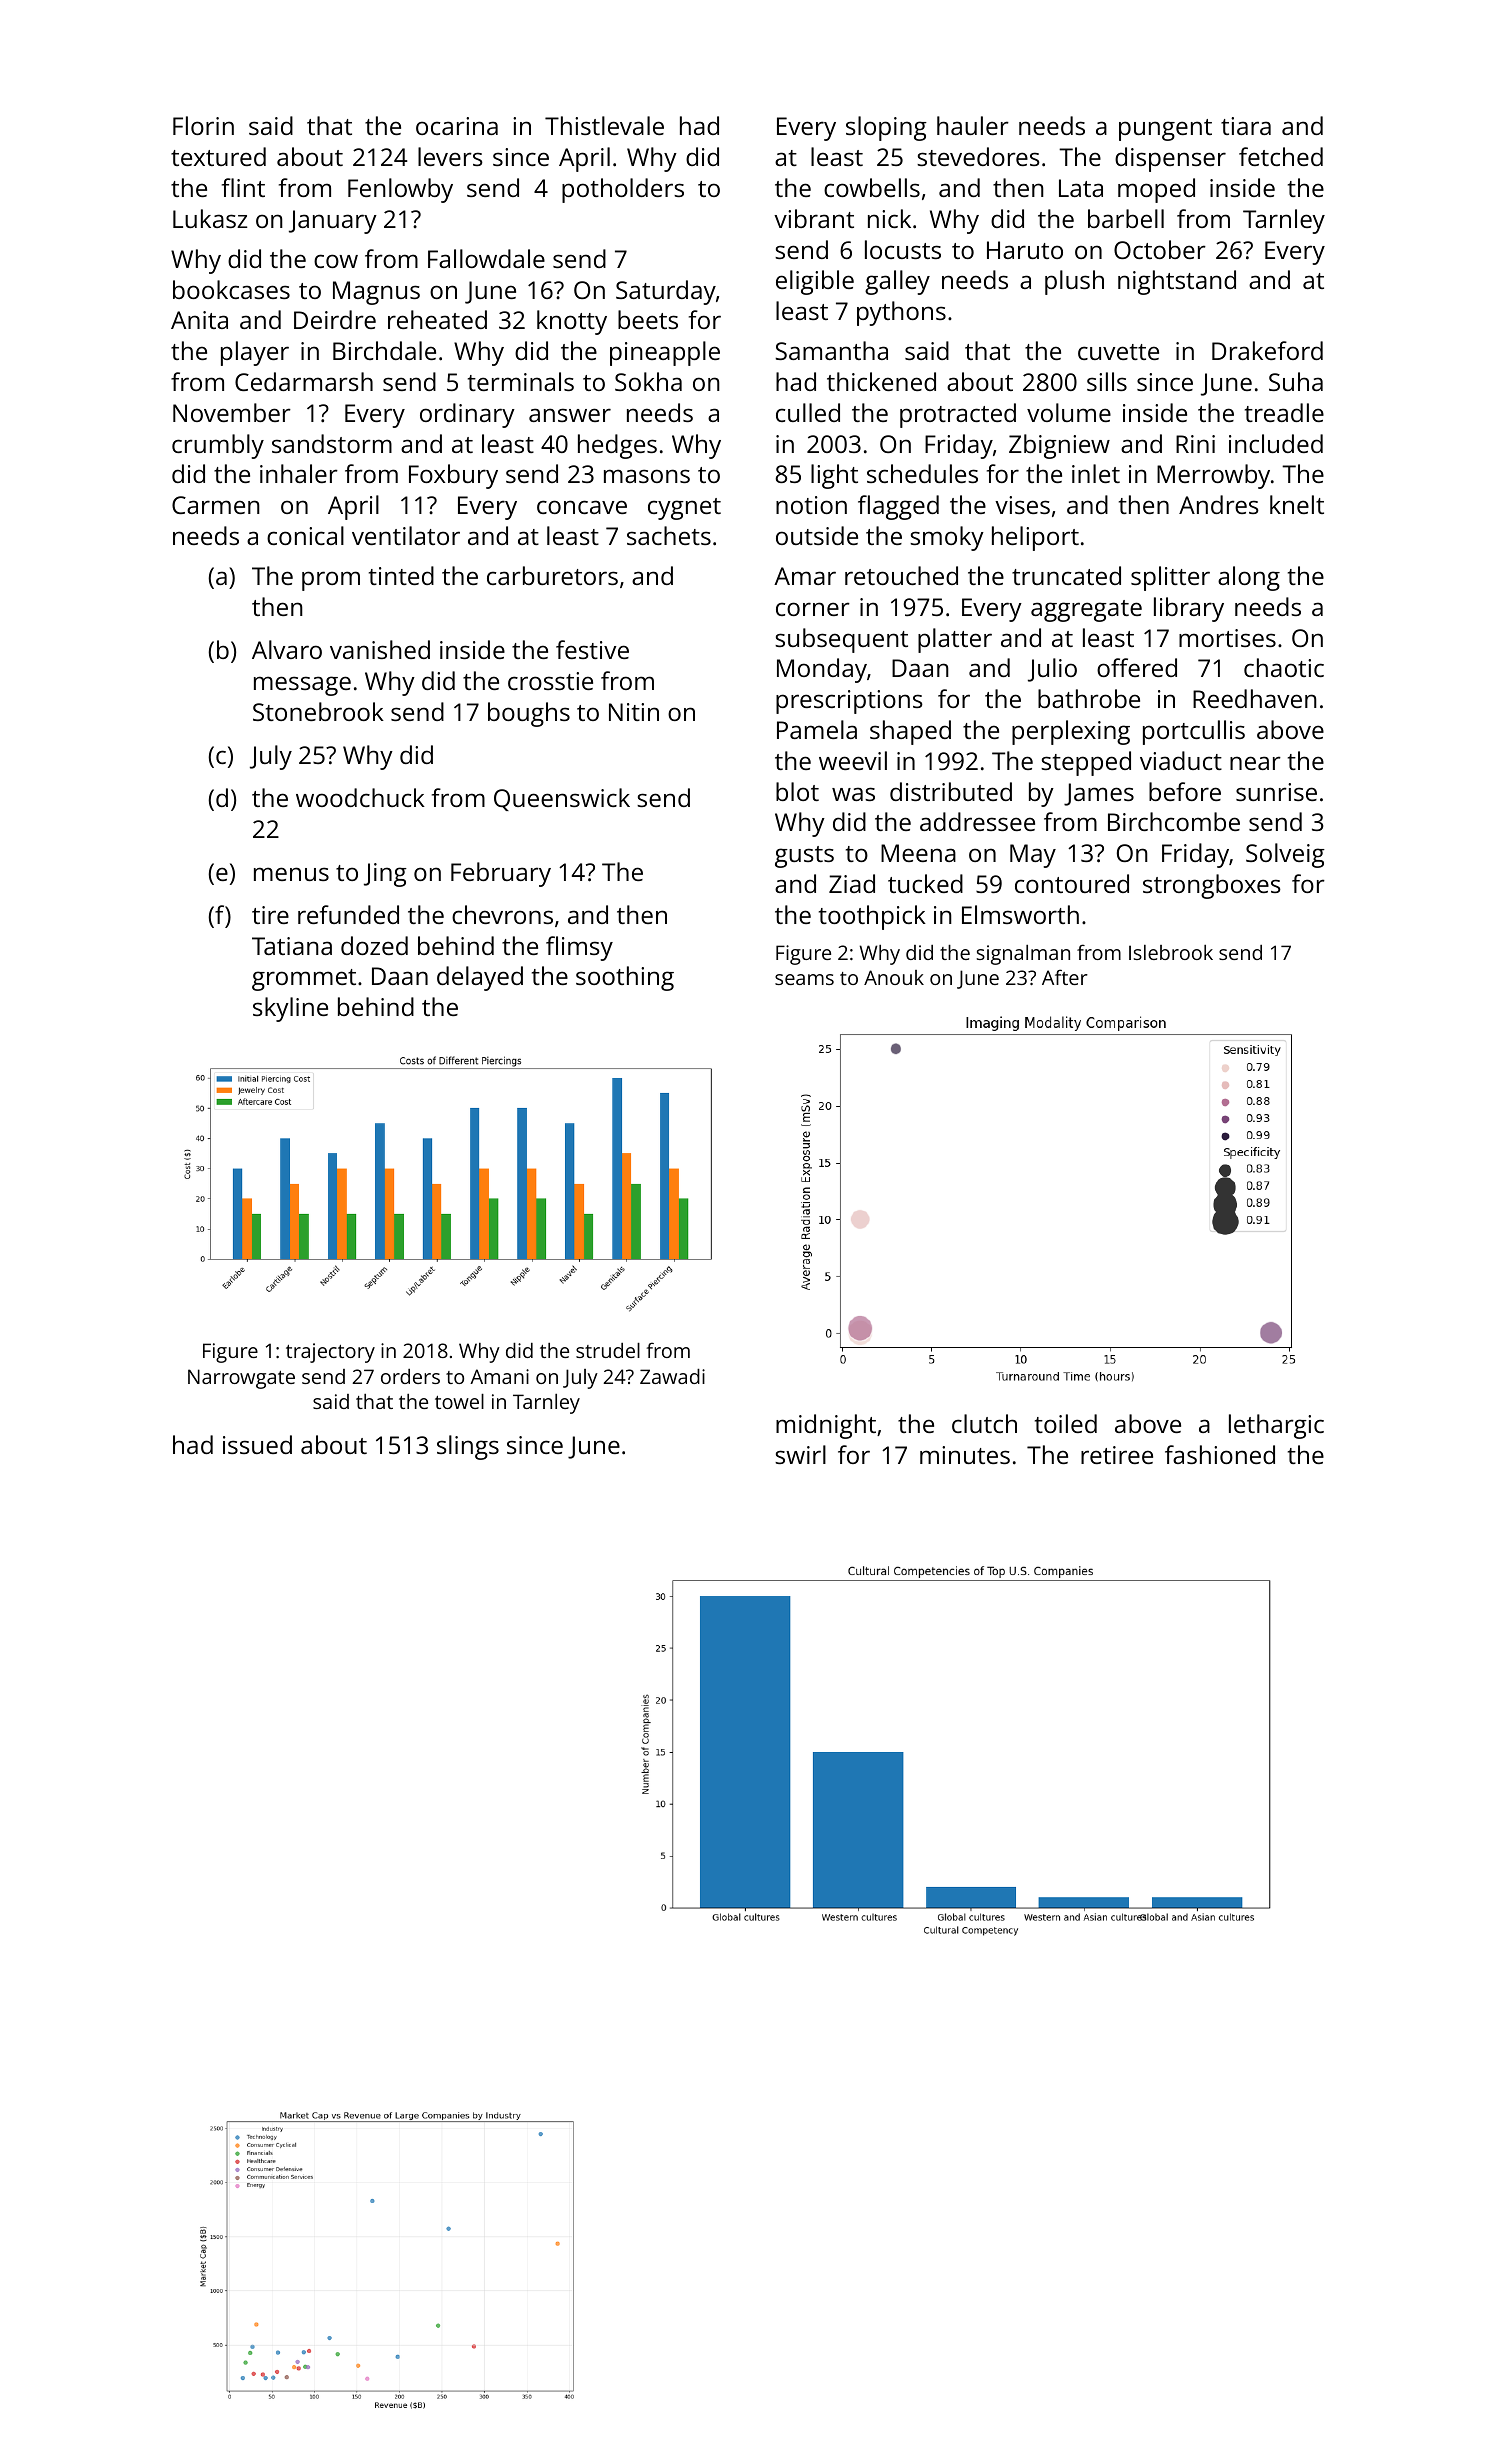 This screenshot has height=2464, width=1496. I want to click on near, so click(1255, 763).
